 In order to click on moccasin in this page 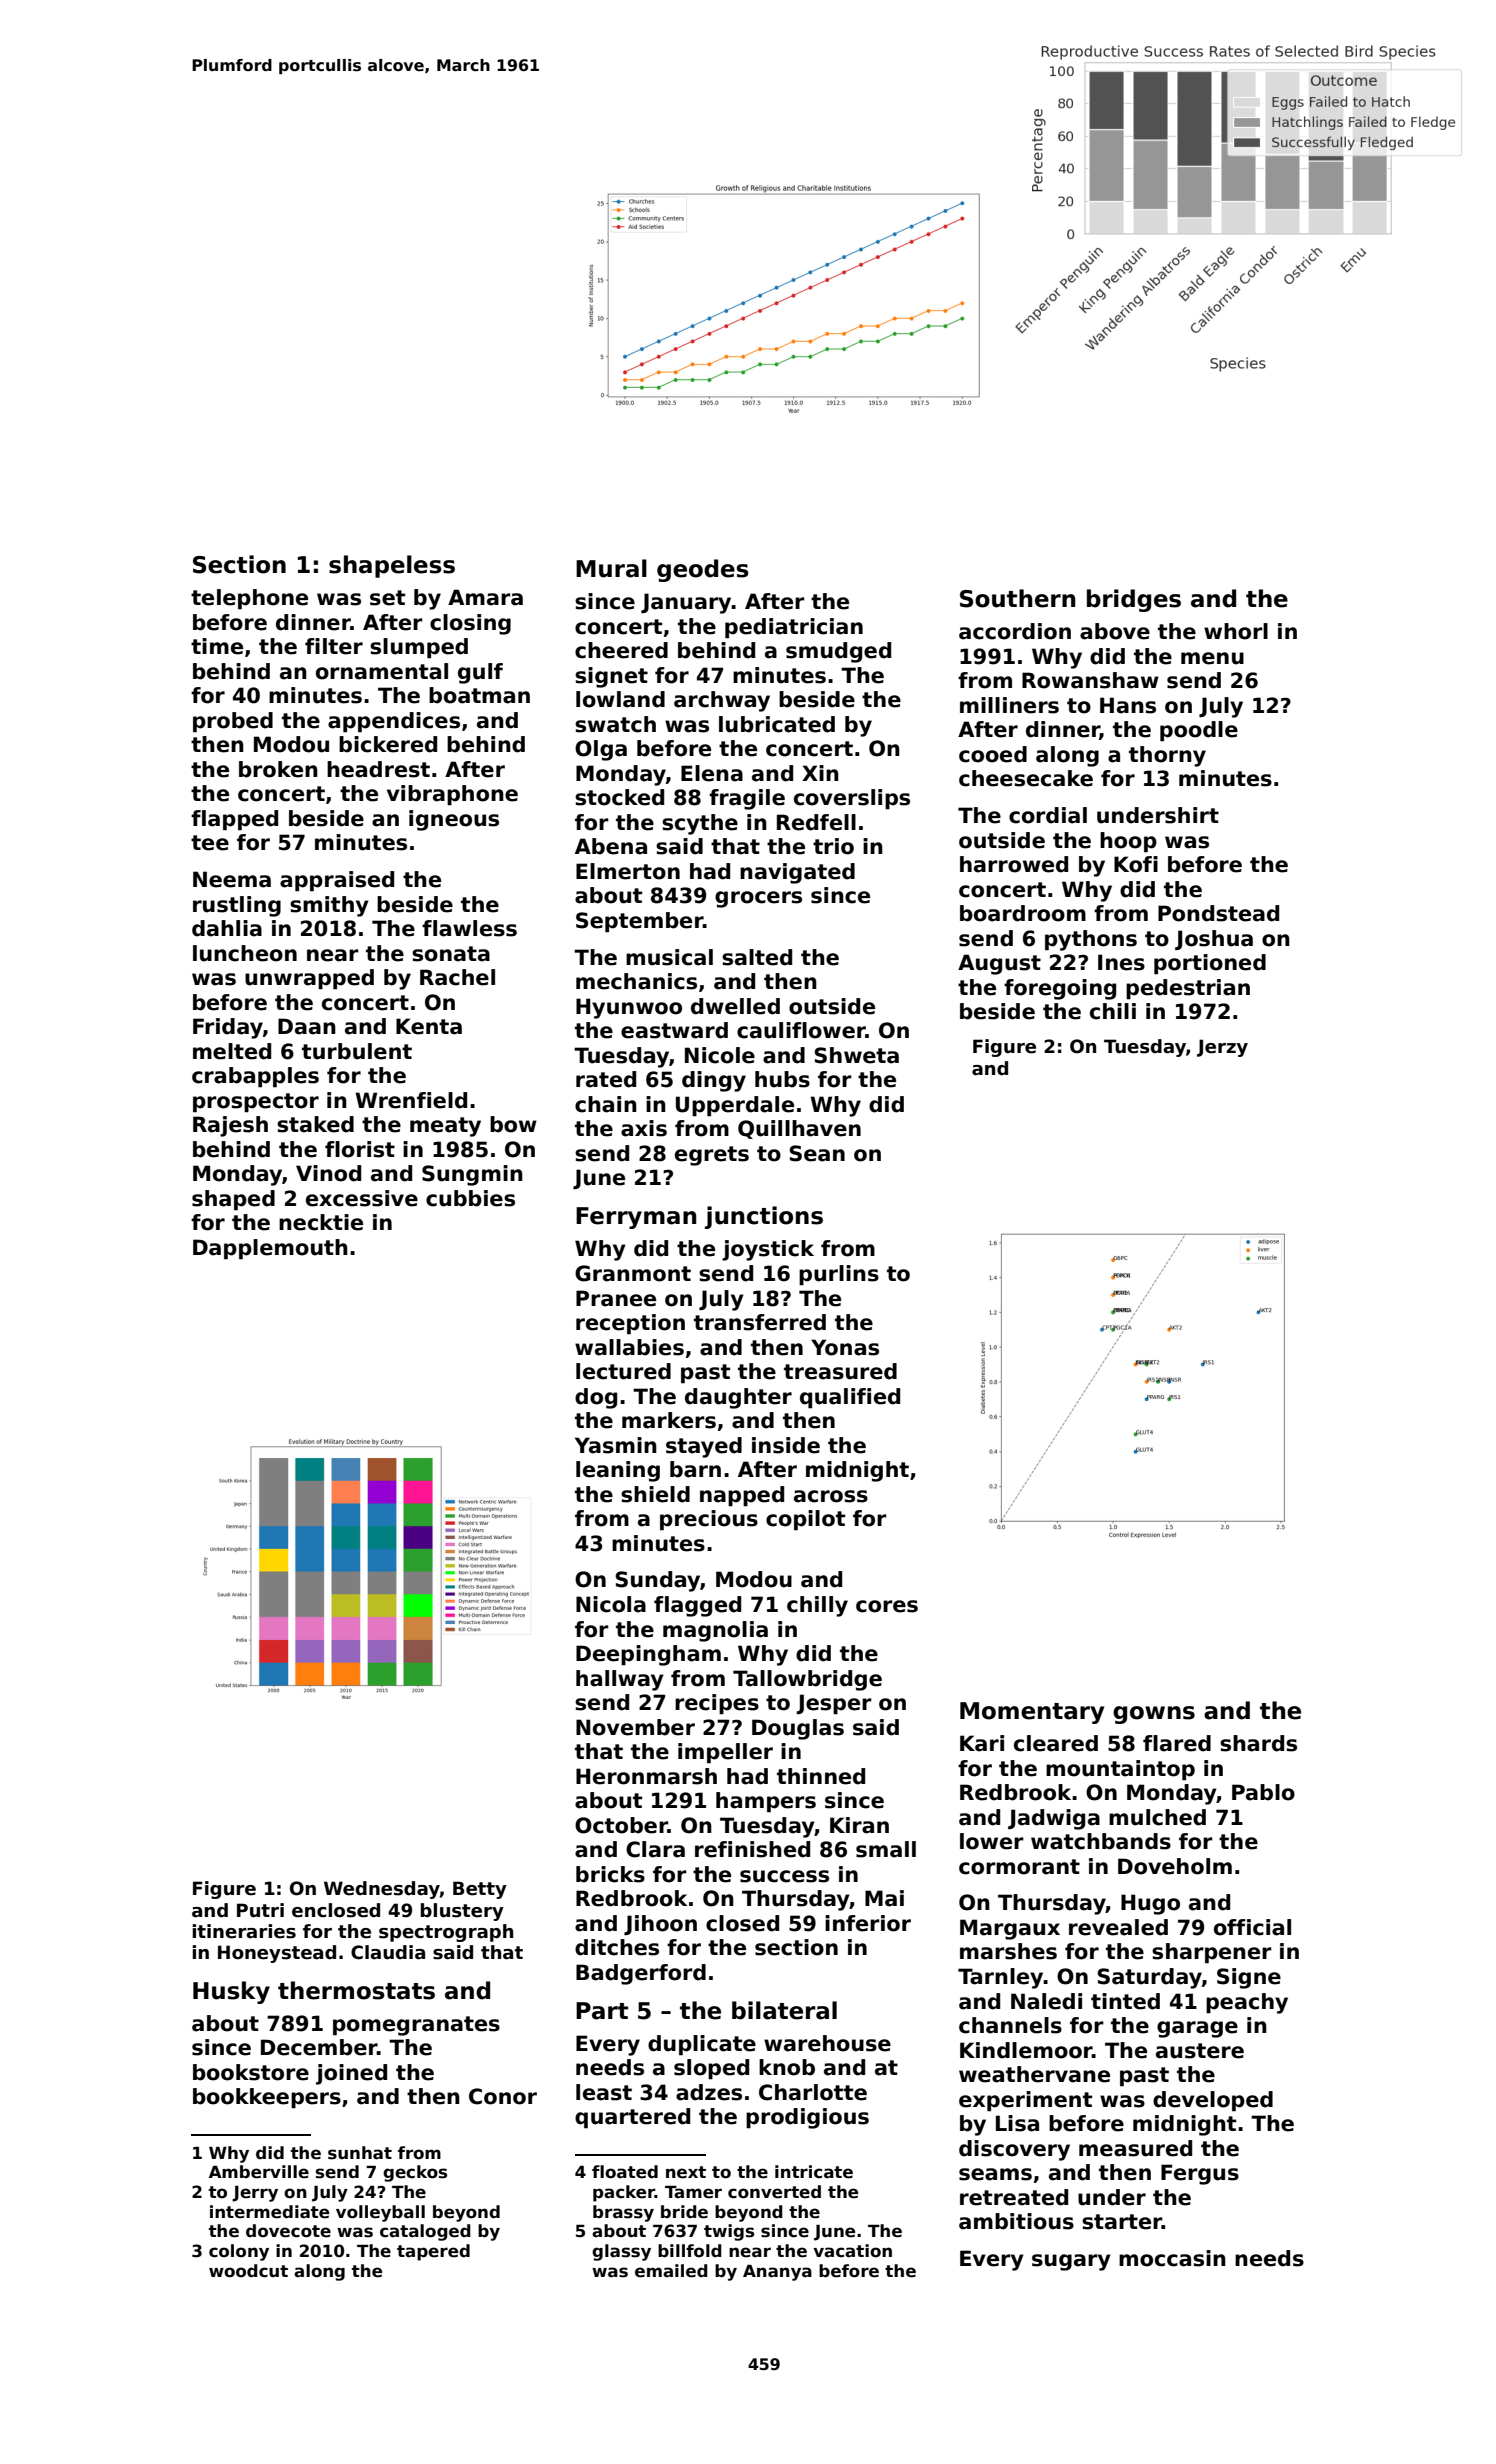, I will do `click(1172, 2258)`.
